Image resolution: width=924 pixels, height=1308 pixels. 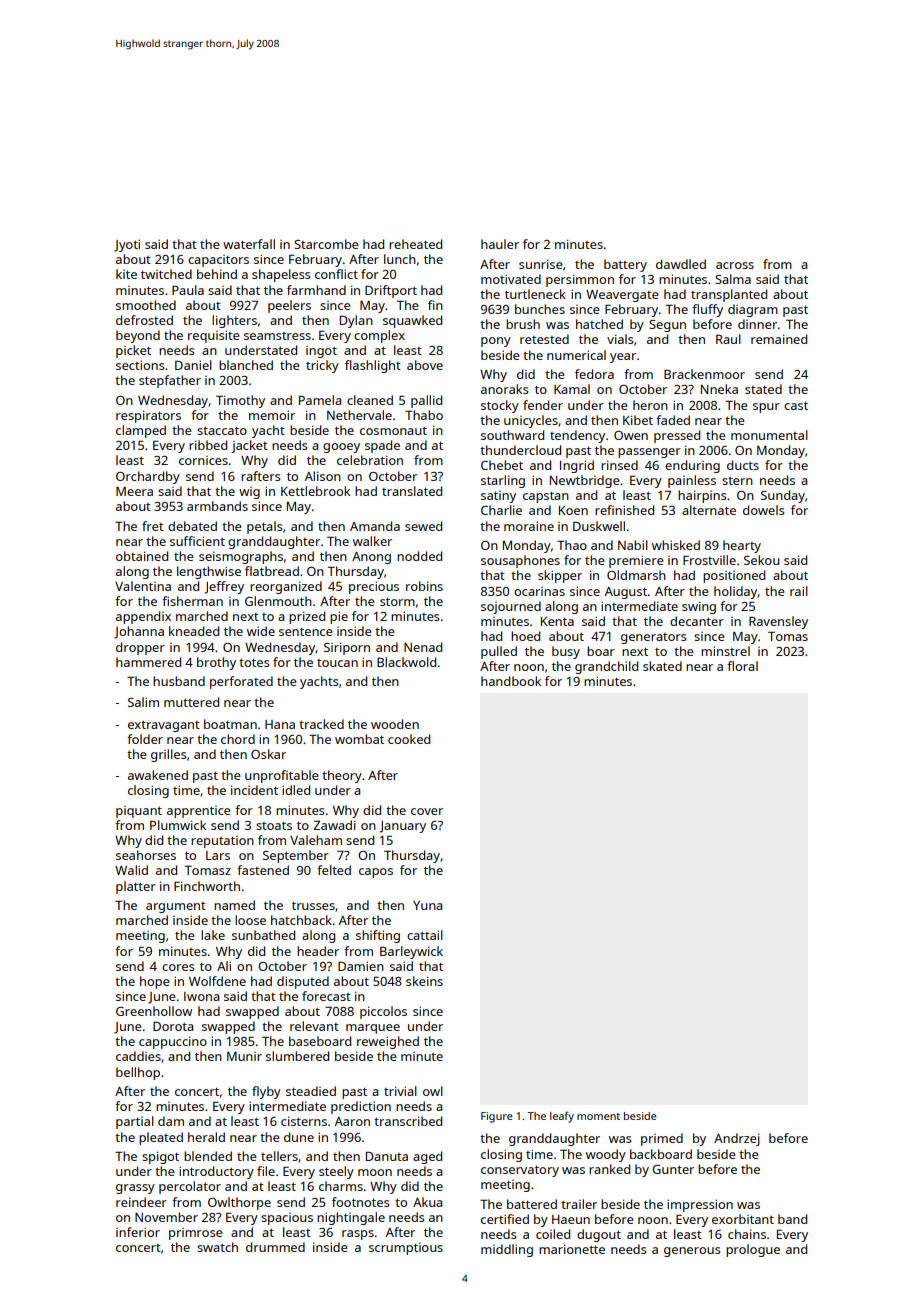 What do you see at coordinates (624, 510) in the document?
I see `refinished` at bounding box center [624, 510].
